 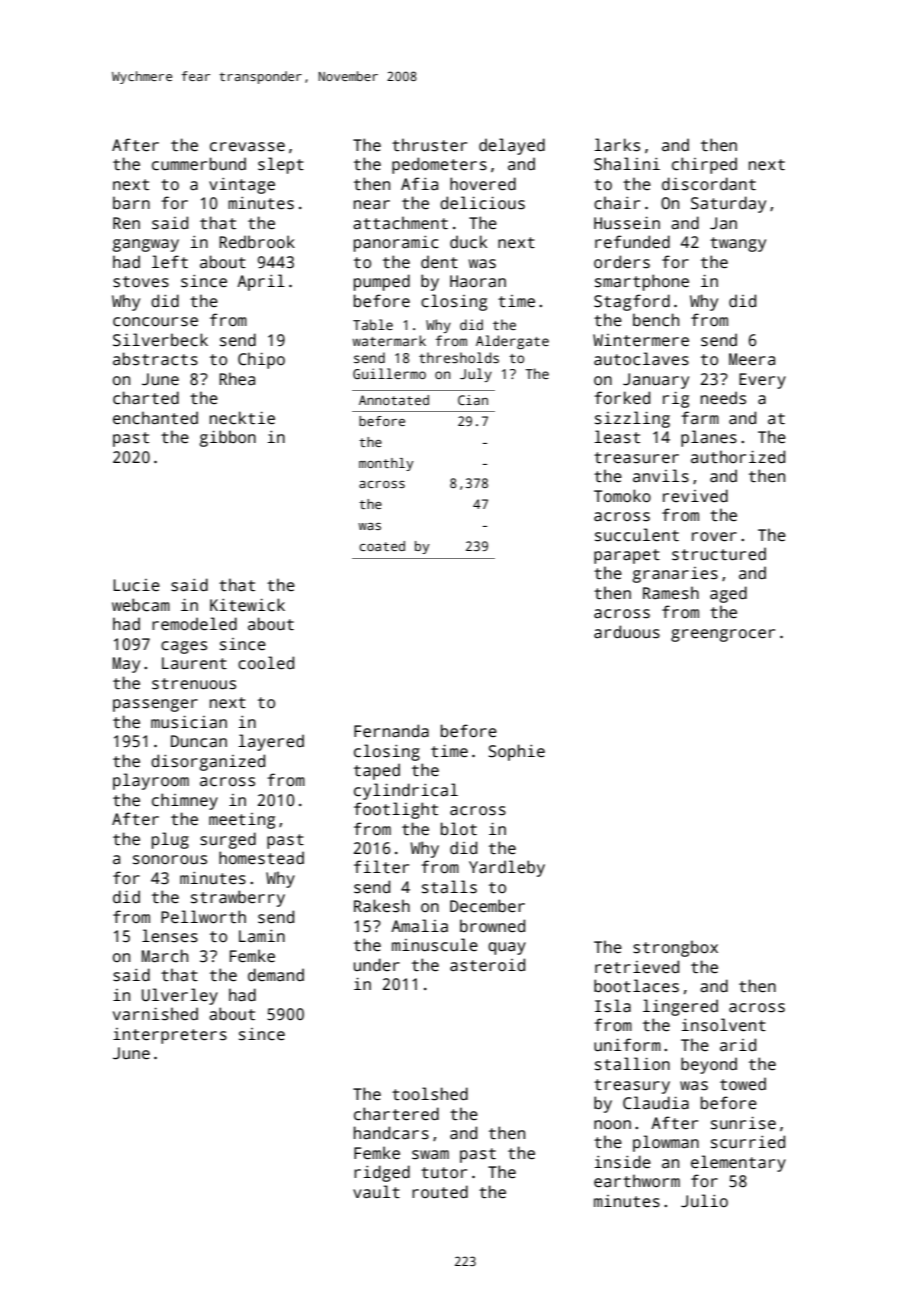 What do you see at coordinates (627, 1045) in the screenshot?
I see `uniform` at bounding box center [627, 1045].
